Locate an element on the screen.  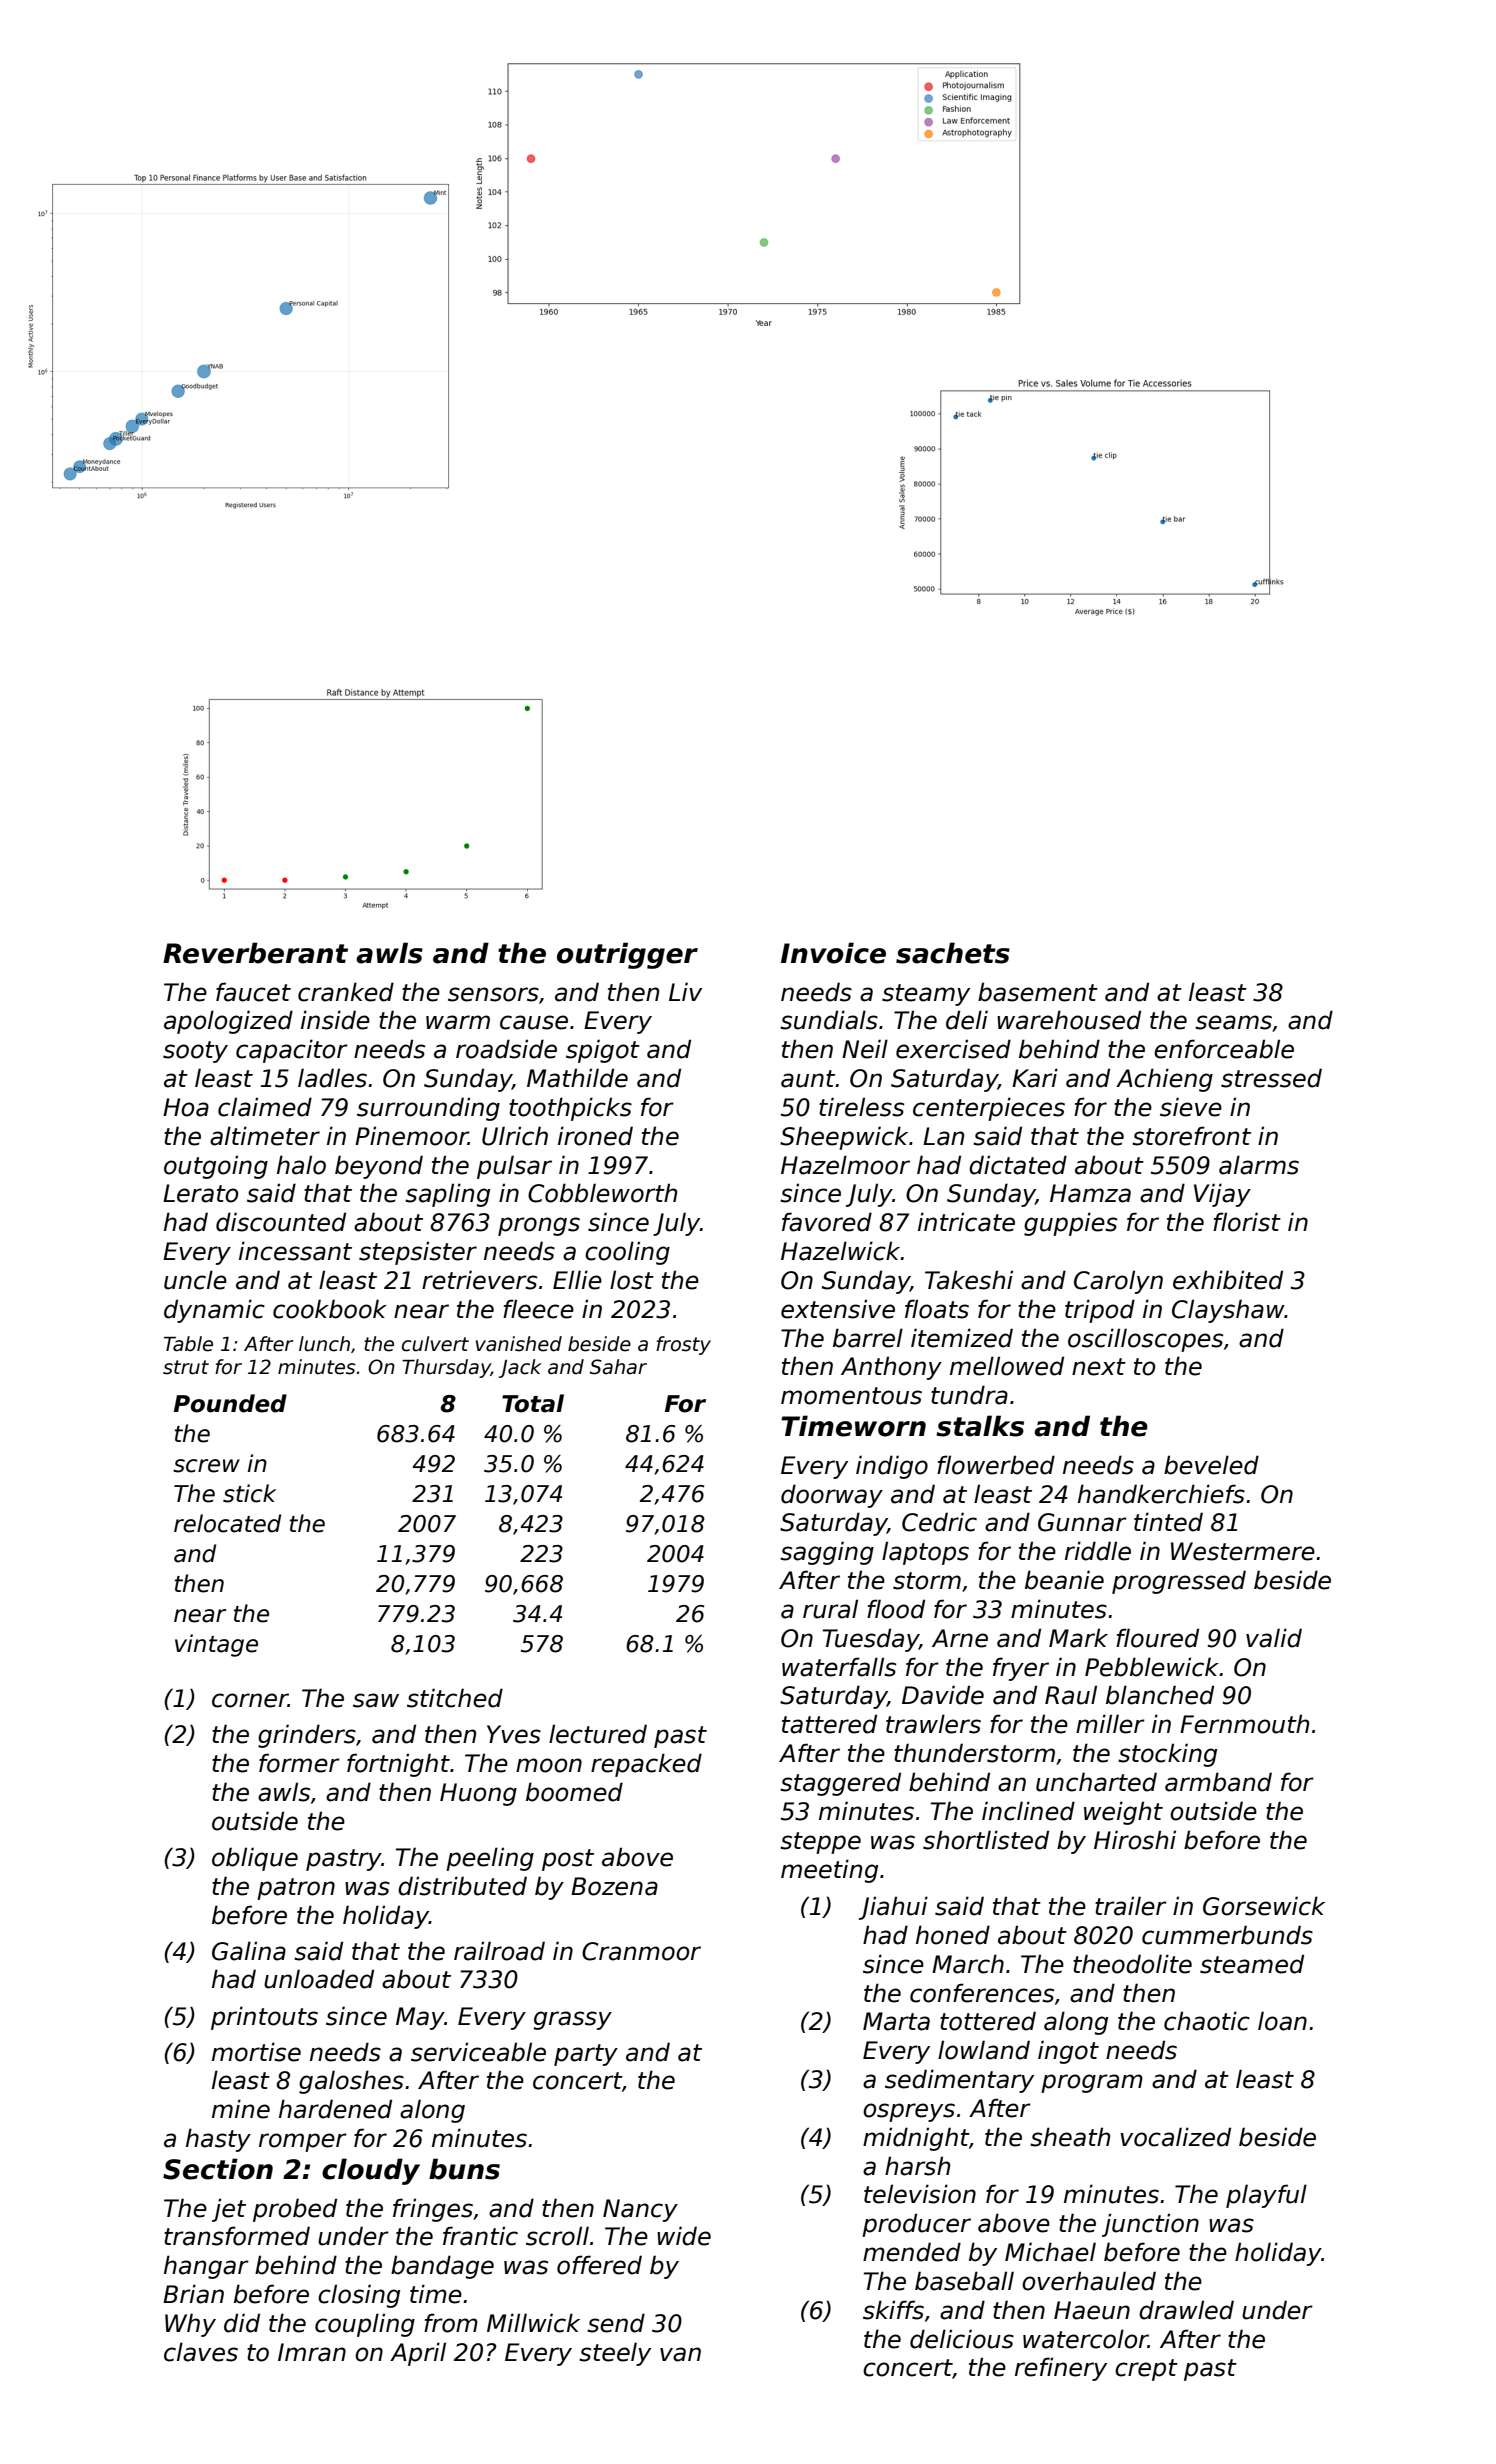
party is located at coordinates (586, 2055).
